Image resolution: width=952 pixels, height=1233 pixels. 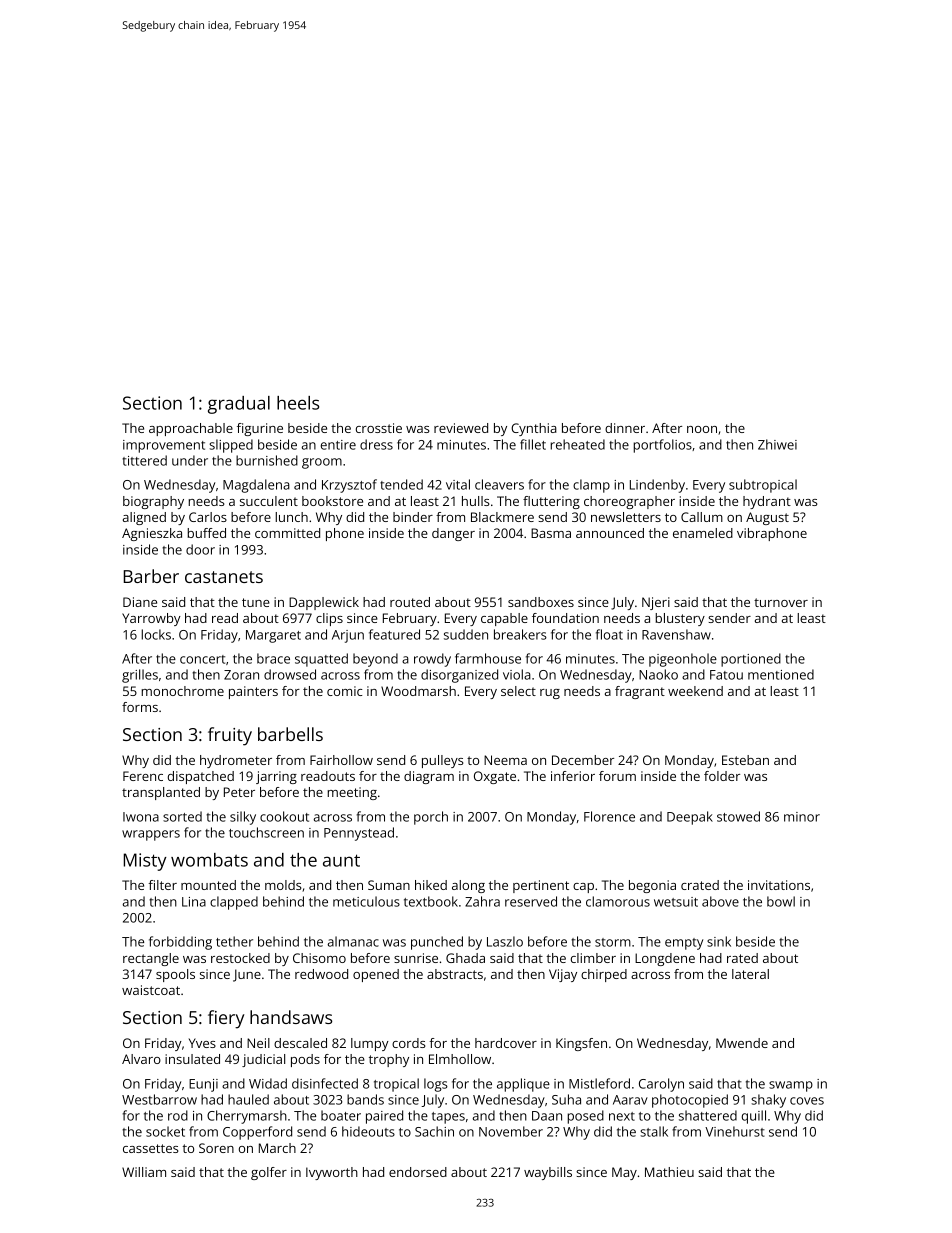 What do you see at coordinates (583, 760) in the screenshot?
I see `December` at bounding box center [583, 760].
